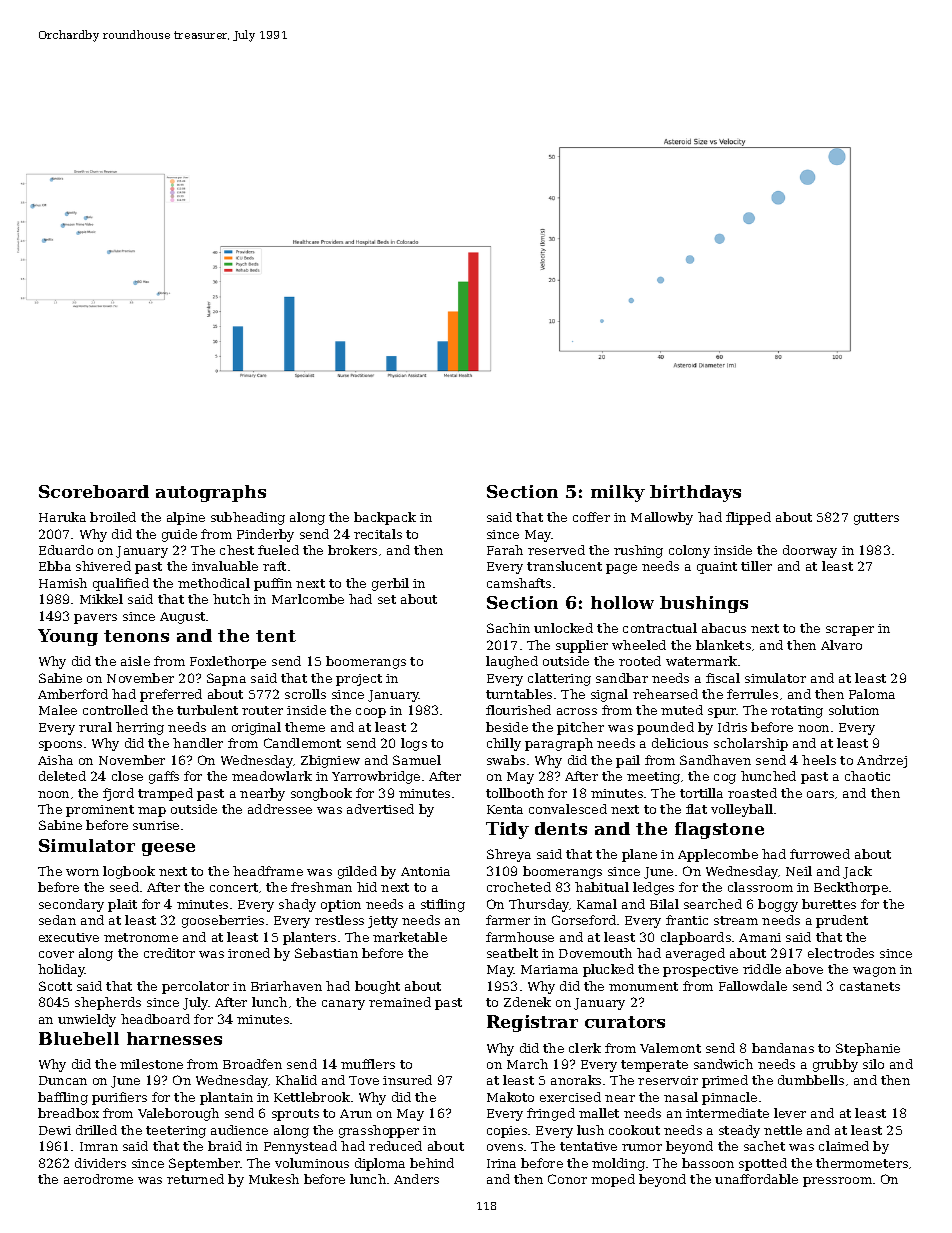  I want to click on plane, so click(639, 855).
